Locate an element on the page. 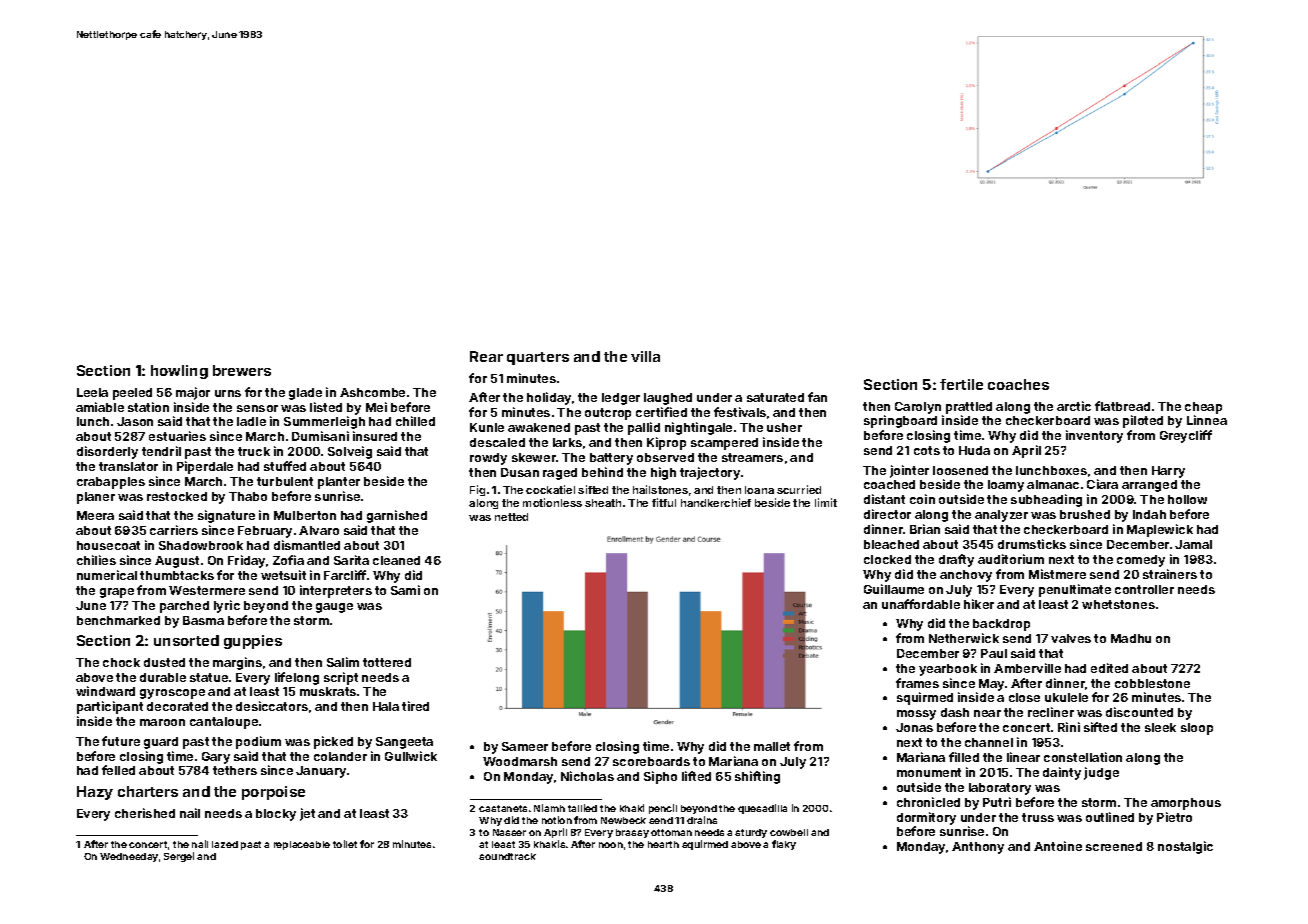  Nicholas is located at coordinates (587, 776).
